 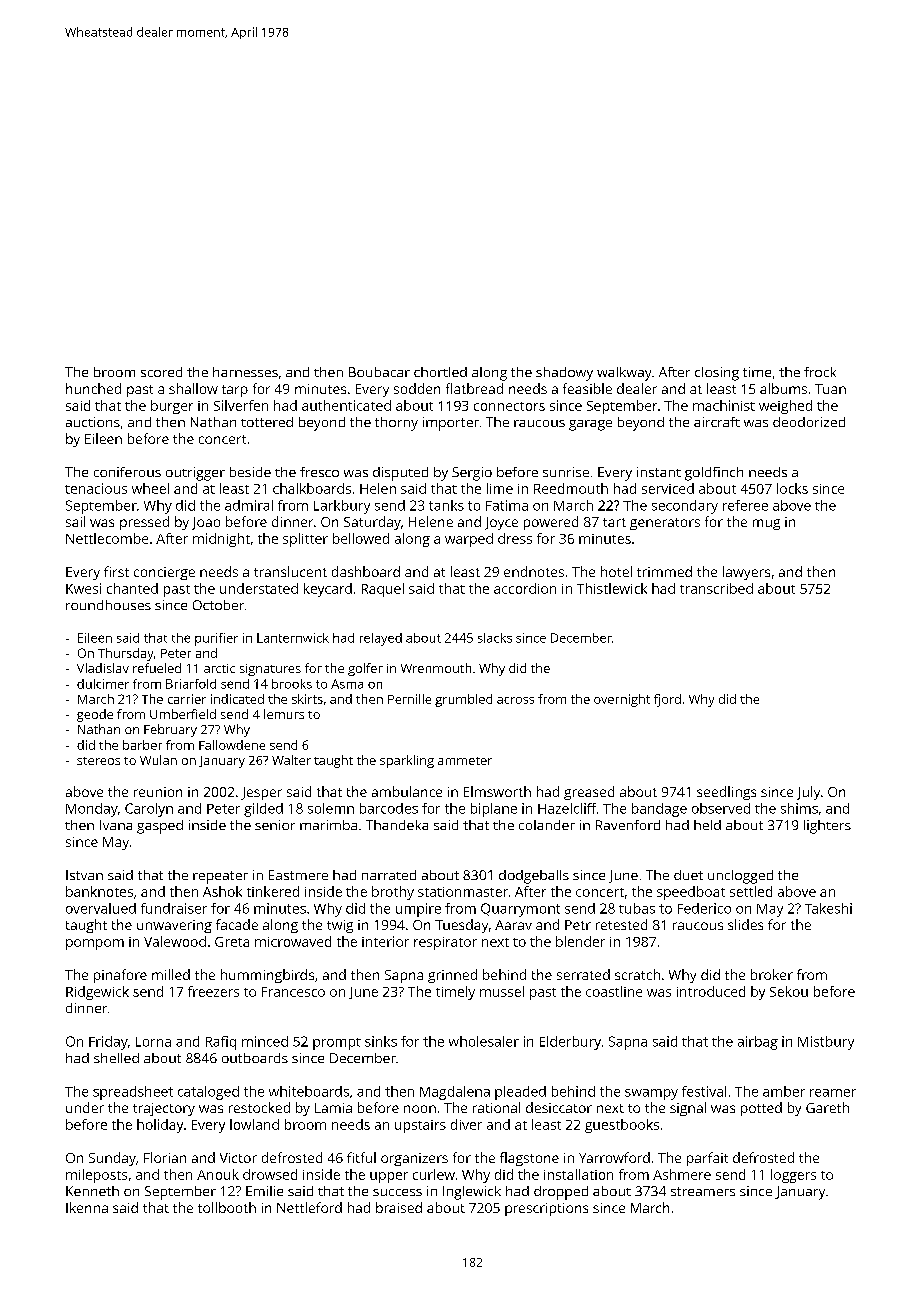 I want to click on amber, so click(x=784, y=1091).
